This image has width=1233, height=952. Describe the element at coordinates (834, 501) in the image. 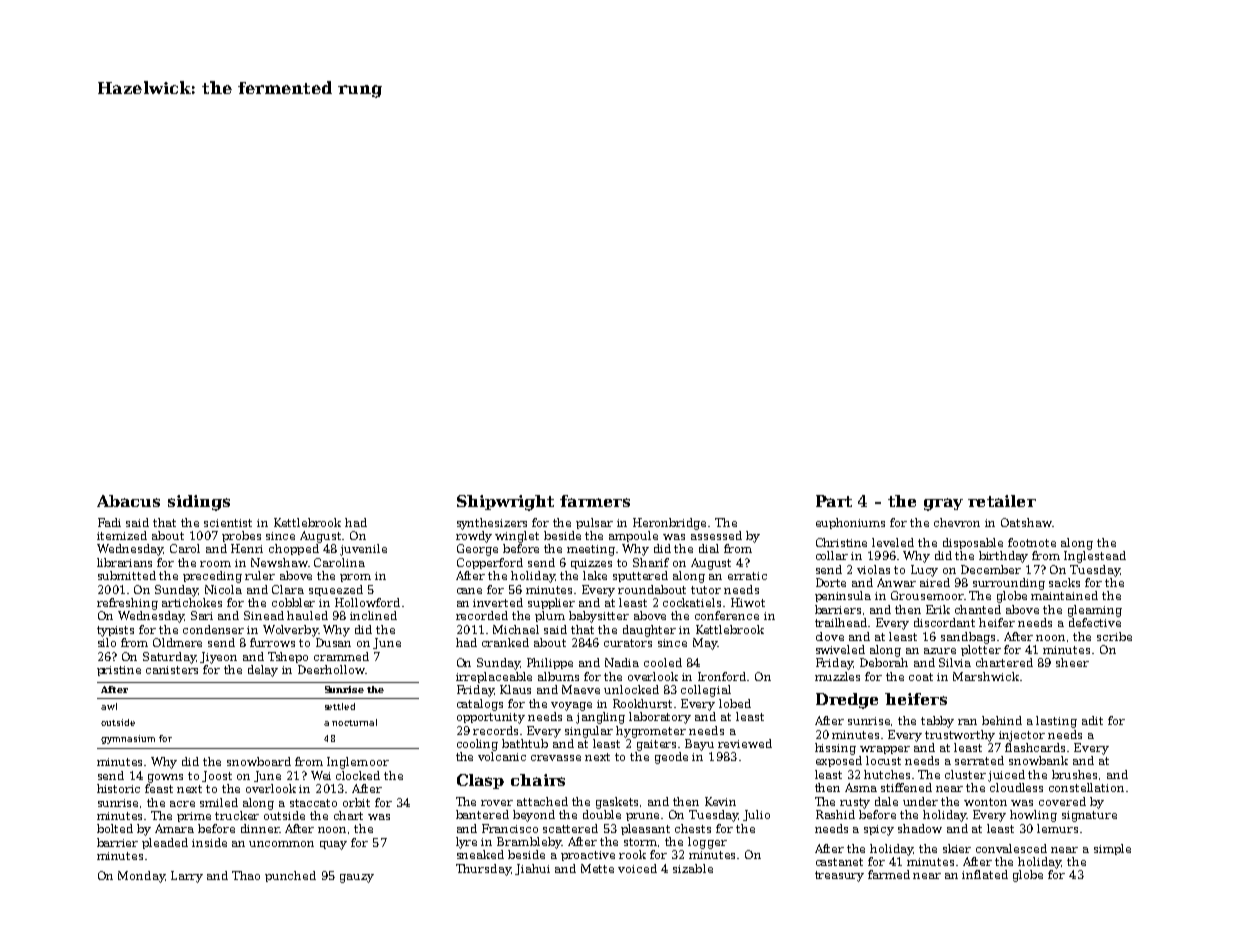

I see `Part` at that location.
